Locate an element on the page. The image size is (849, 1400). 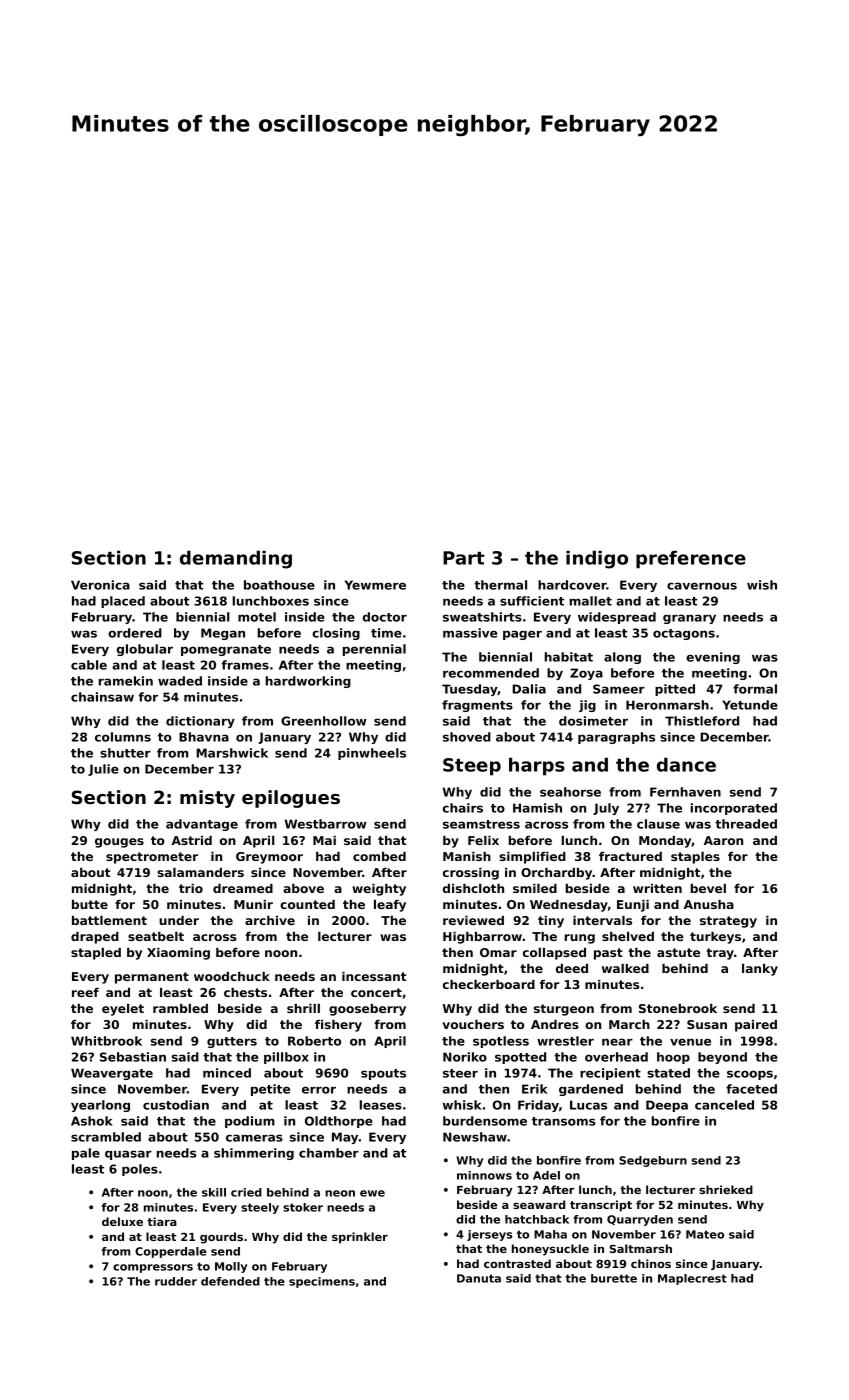
paired is located at coordinates (756, 1026).
